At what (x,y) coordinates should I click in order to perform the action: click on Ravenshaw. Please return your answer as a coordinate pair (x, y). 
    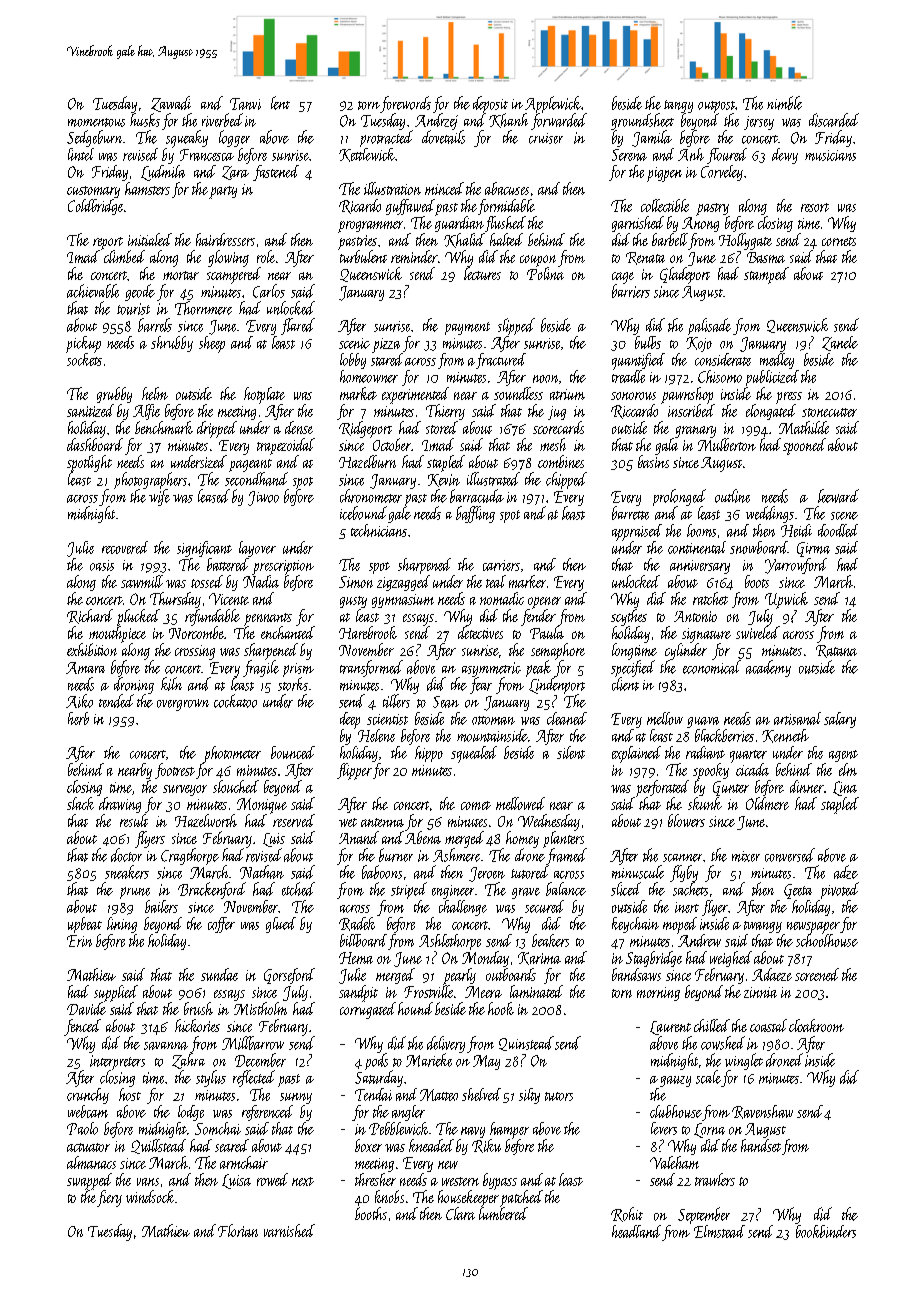
    Looking at the image, I should click on (762, 1112).
